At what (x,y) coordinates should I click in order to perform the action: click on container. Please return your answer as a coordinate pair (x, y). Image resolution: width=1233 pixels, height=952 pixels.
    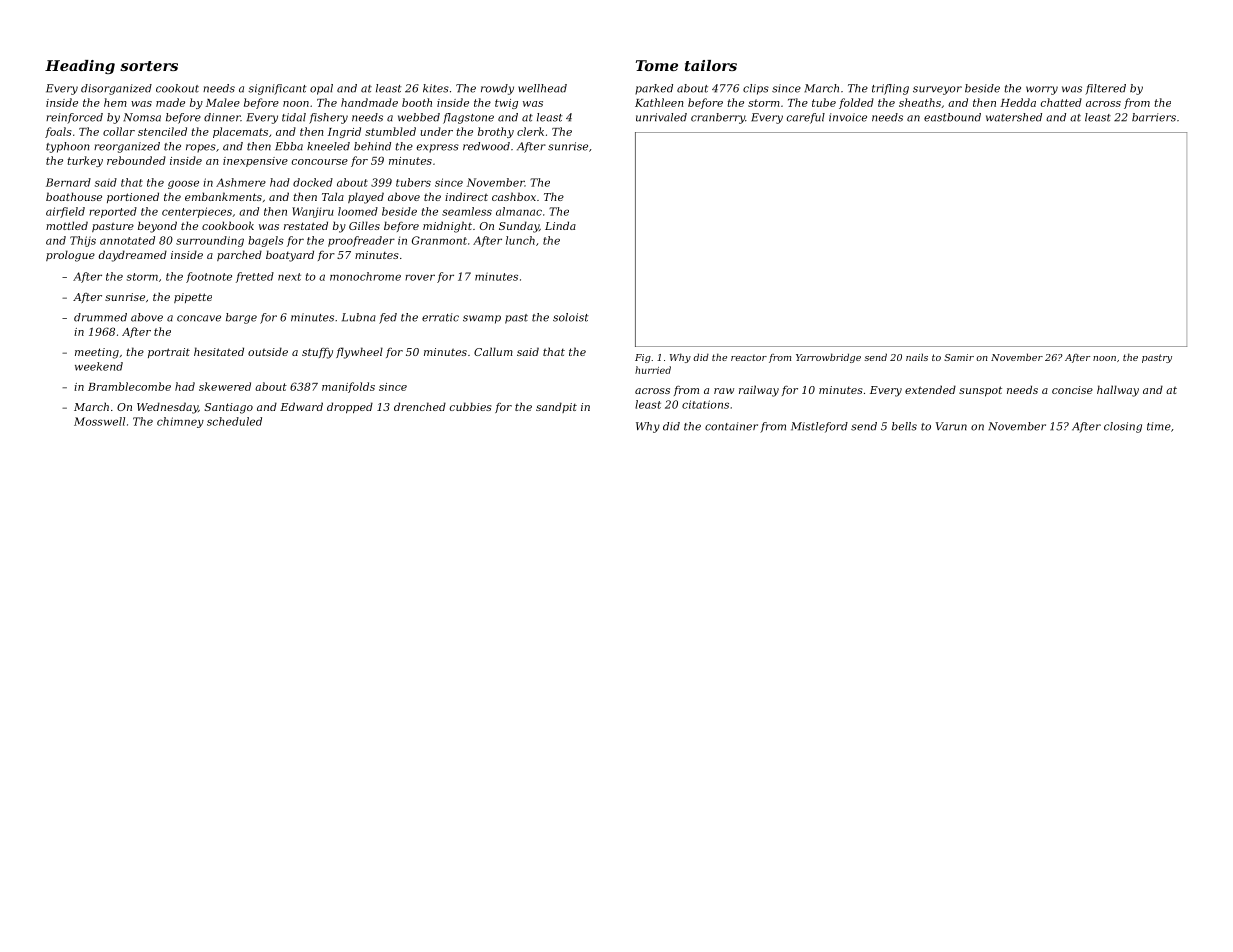
    Looking at the image, I should click on (731, 426).
